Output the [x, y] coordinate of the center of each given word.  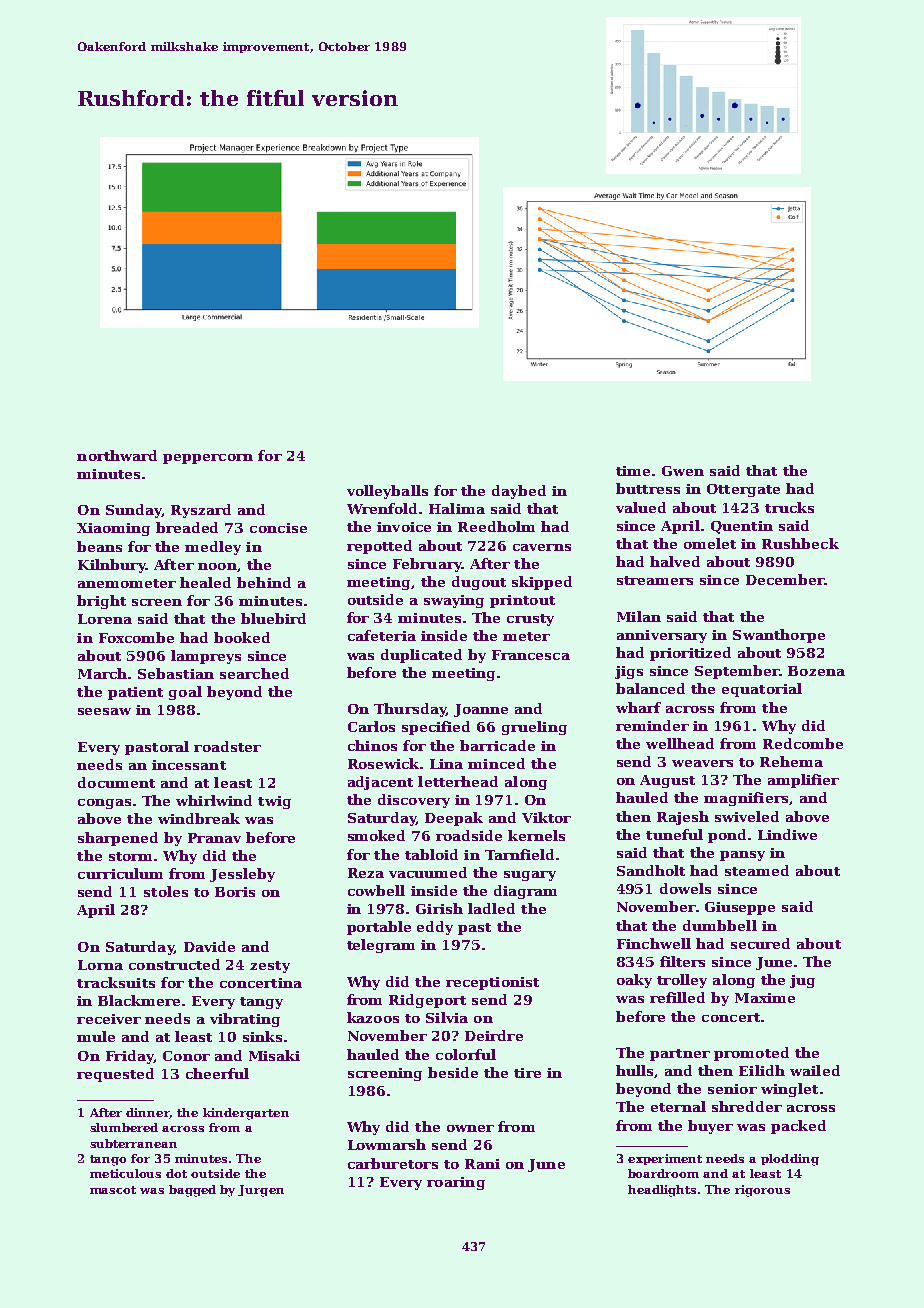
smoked [376, 835]
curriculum [120, 873]
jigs [629, 672]
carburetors [393, 1163]
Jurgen [261, 1191]
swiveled [747, 816]
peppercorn [208, 459]
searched [254, 673]
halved [675, 561]
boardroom [663, 1173]
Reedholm [496, 526]
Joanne [481, 710]
